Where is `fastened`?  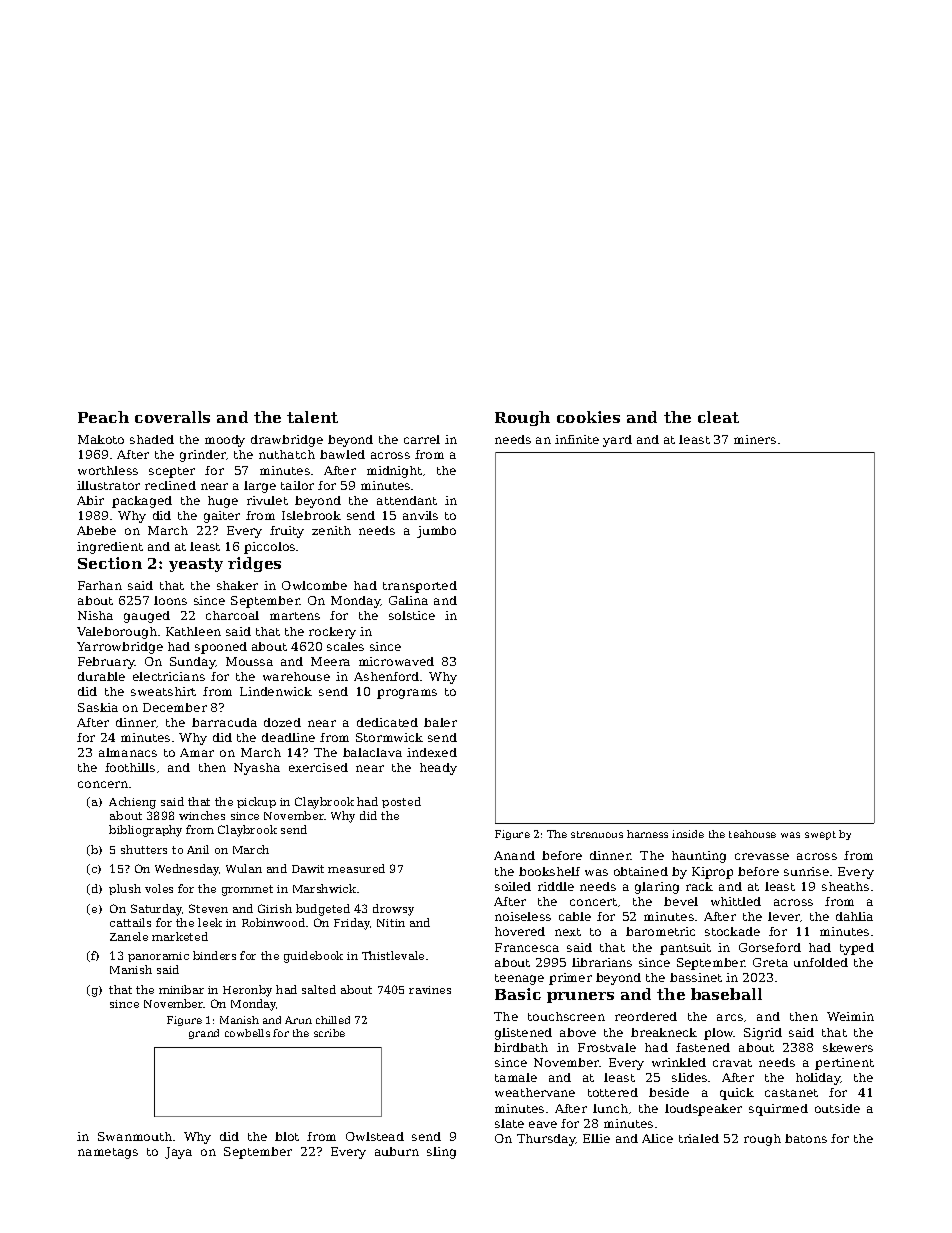 fastened is located at coordinates (703, 1047).
